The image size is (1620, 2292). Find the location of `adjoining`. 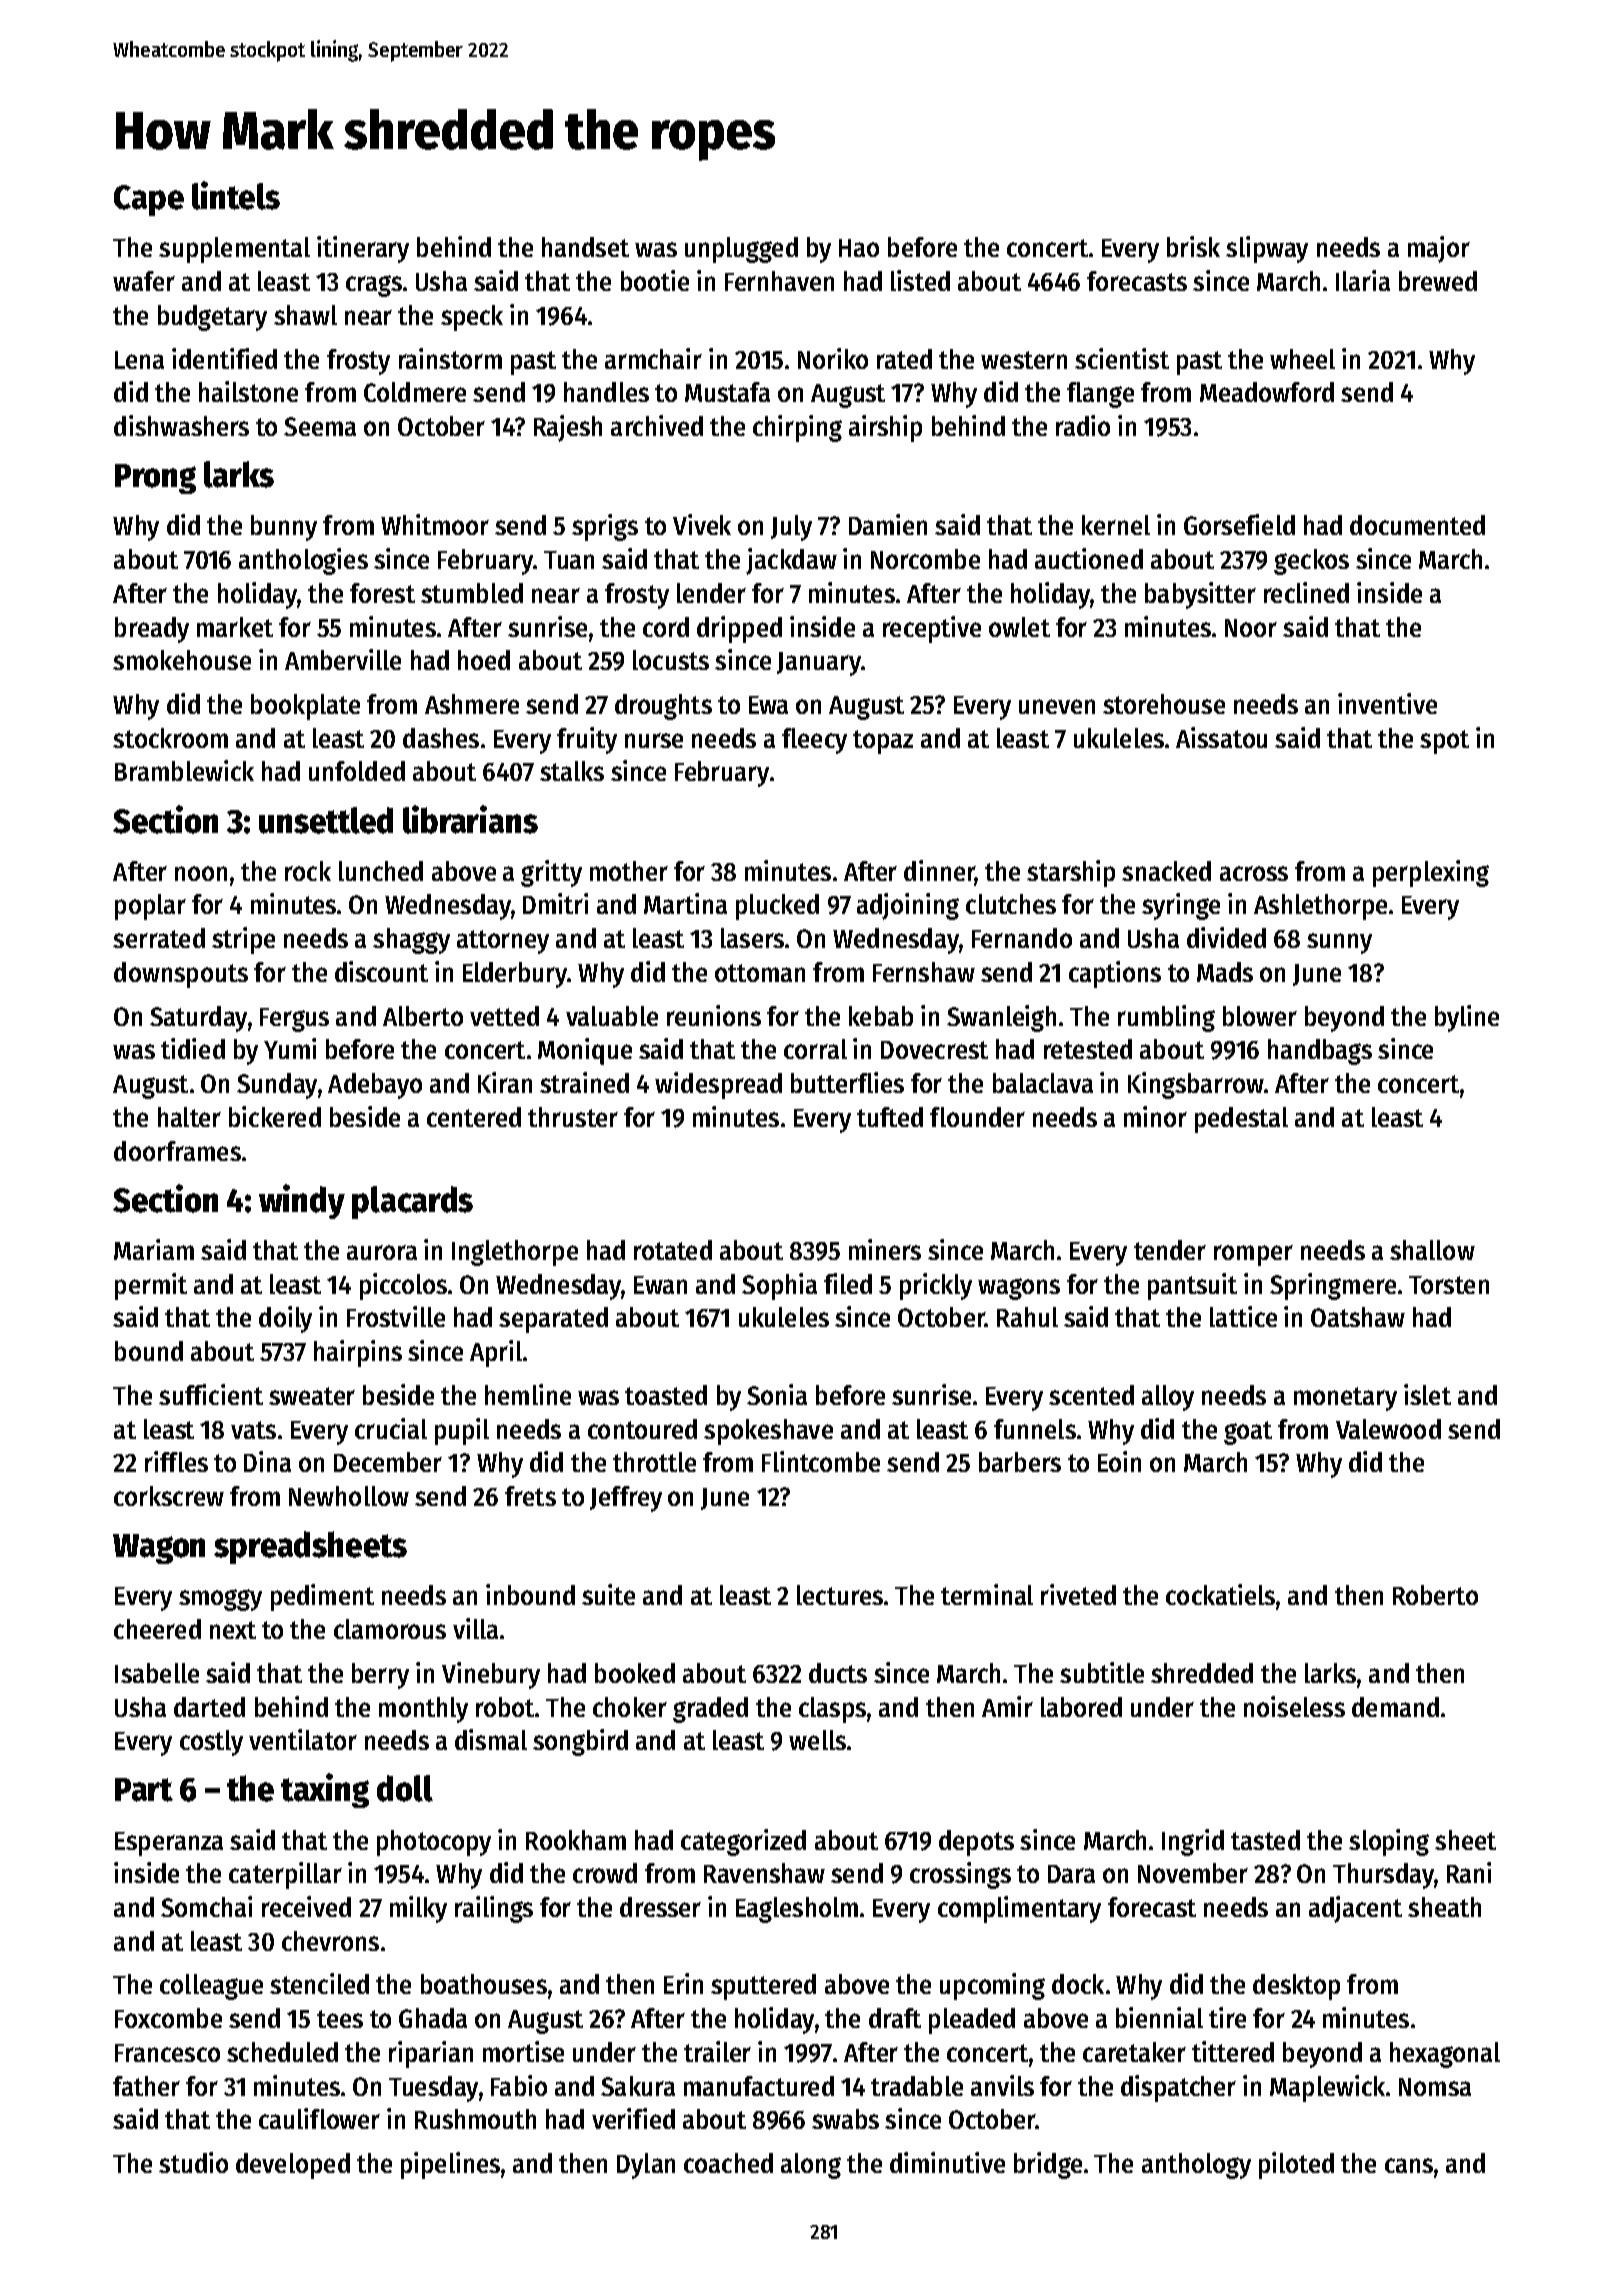

adjoining is located at coordinates (908, 906).
